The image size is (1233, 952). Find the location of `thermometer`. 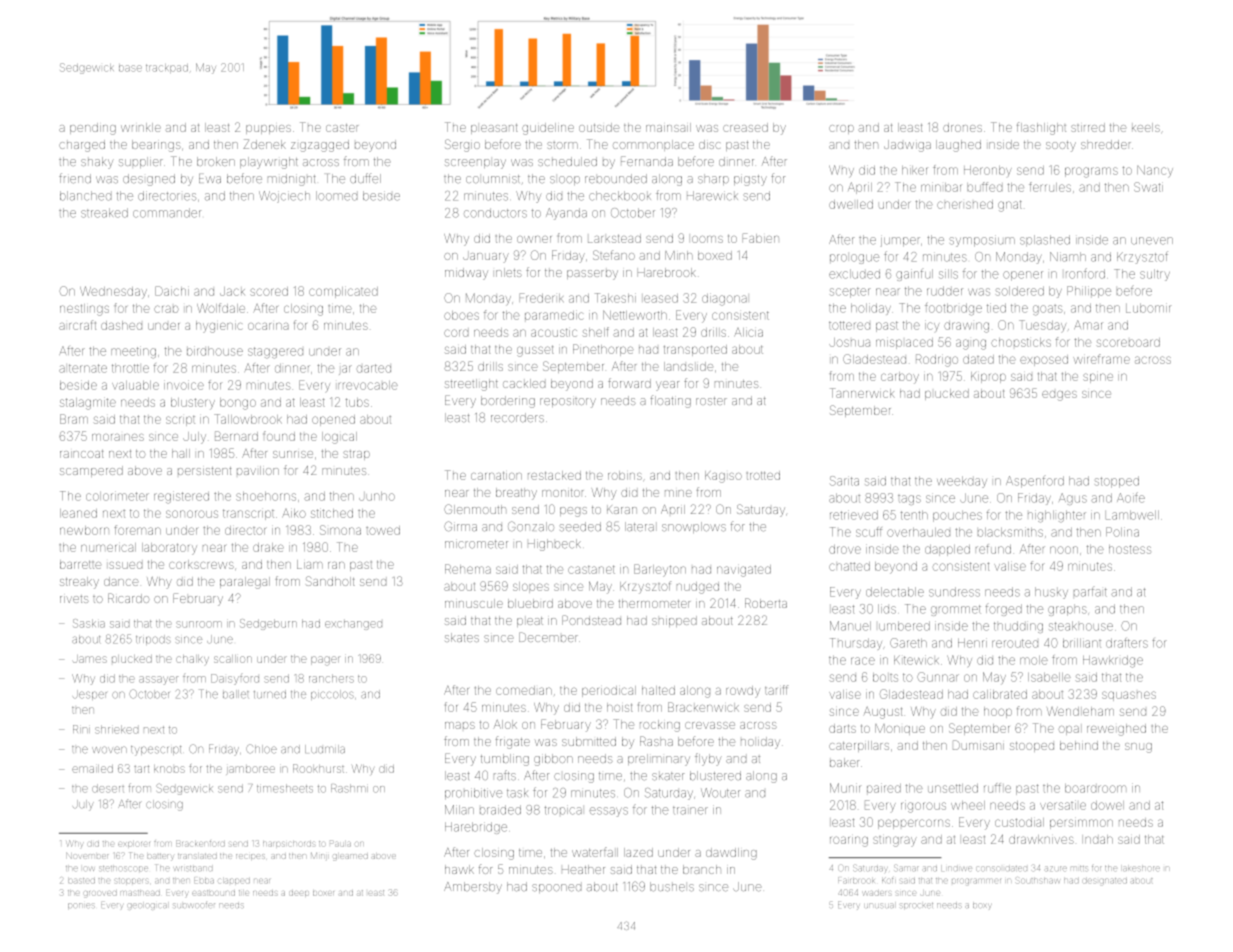

thermometer is located at coordinates (654, 603).
